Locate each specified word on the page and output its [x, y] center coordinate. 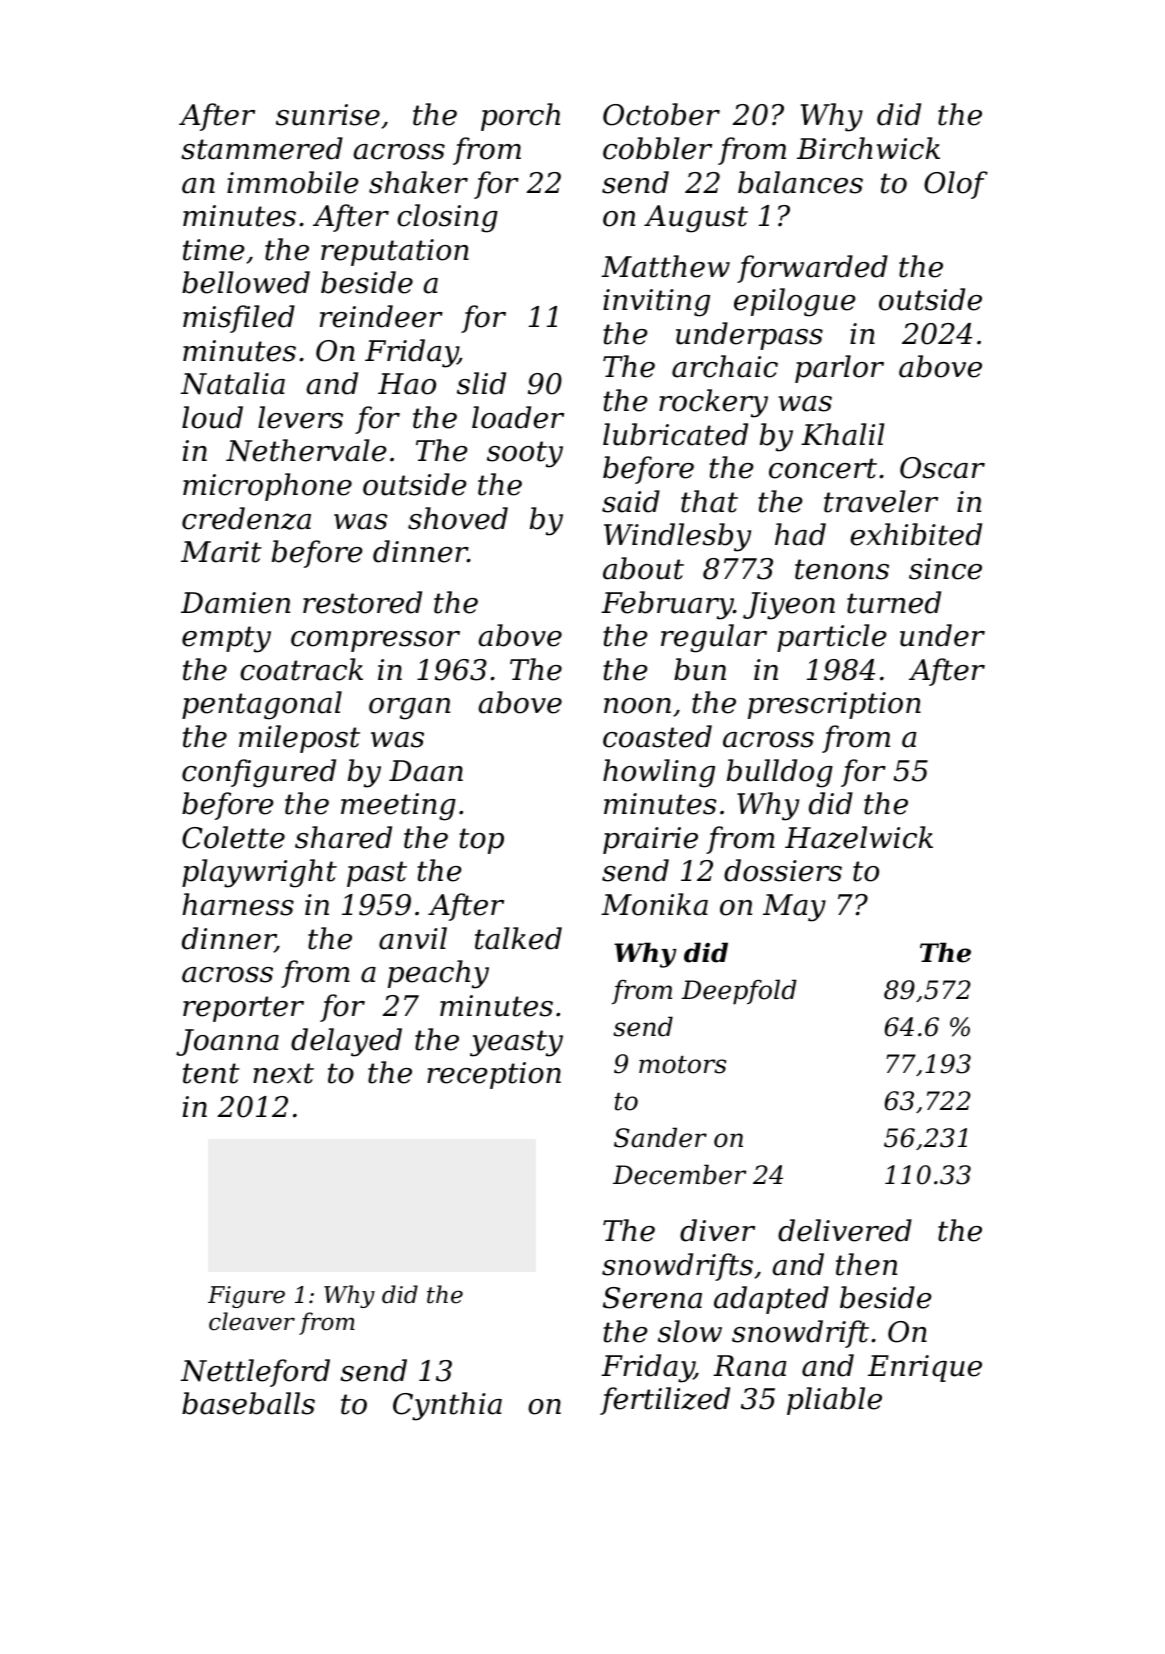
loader [518, 417]
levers [300, 417]
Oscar [942, 468]
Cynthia [447, 1406]
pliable [834, 1401]
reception [494, 1075]
